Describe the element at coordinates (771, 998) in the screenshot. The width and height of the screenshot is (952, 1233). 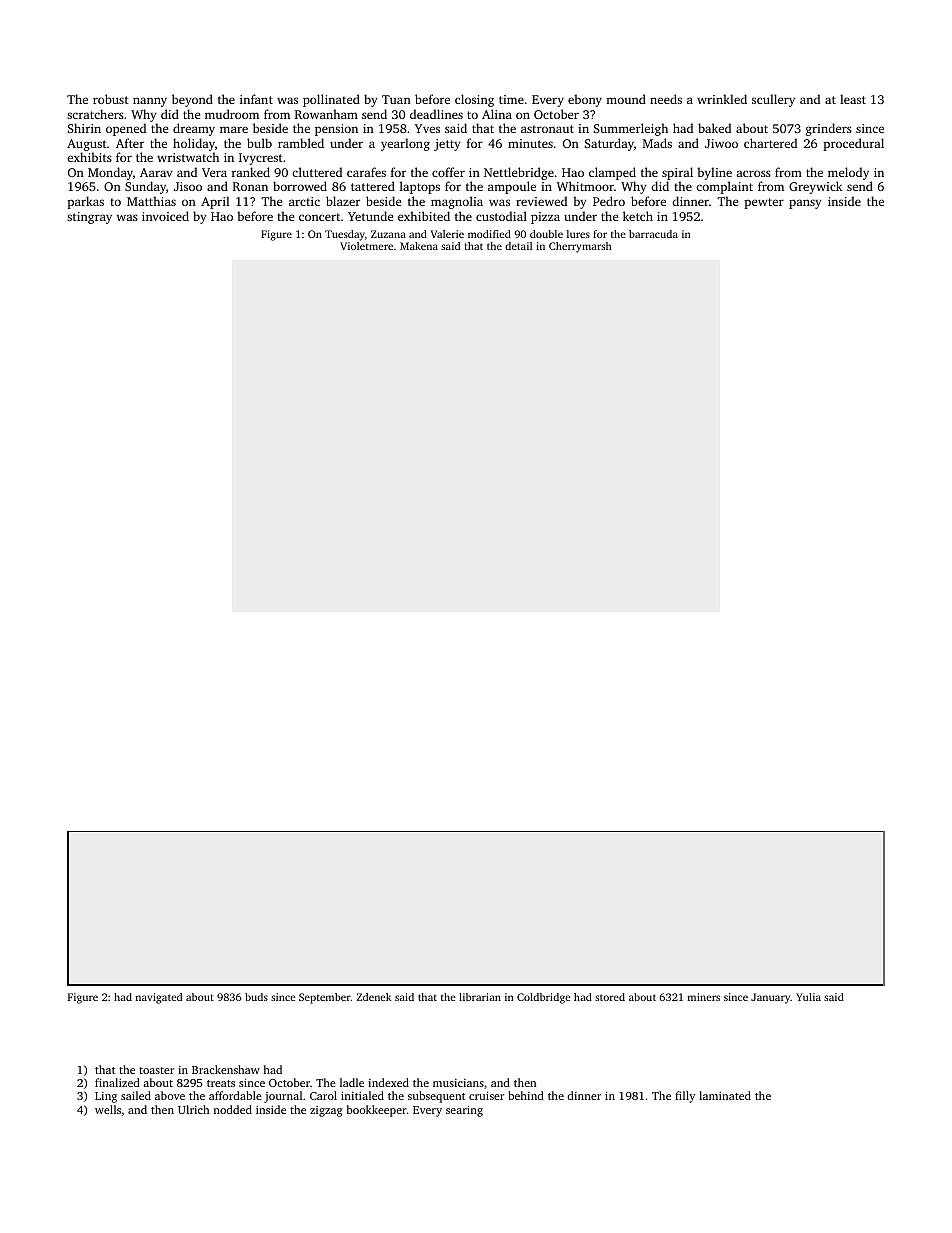
I see `January` at that location.
